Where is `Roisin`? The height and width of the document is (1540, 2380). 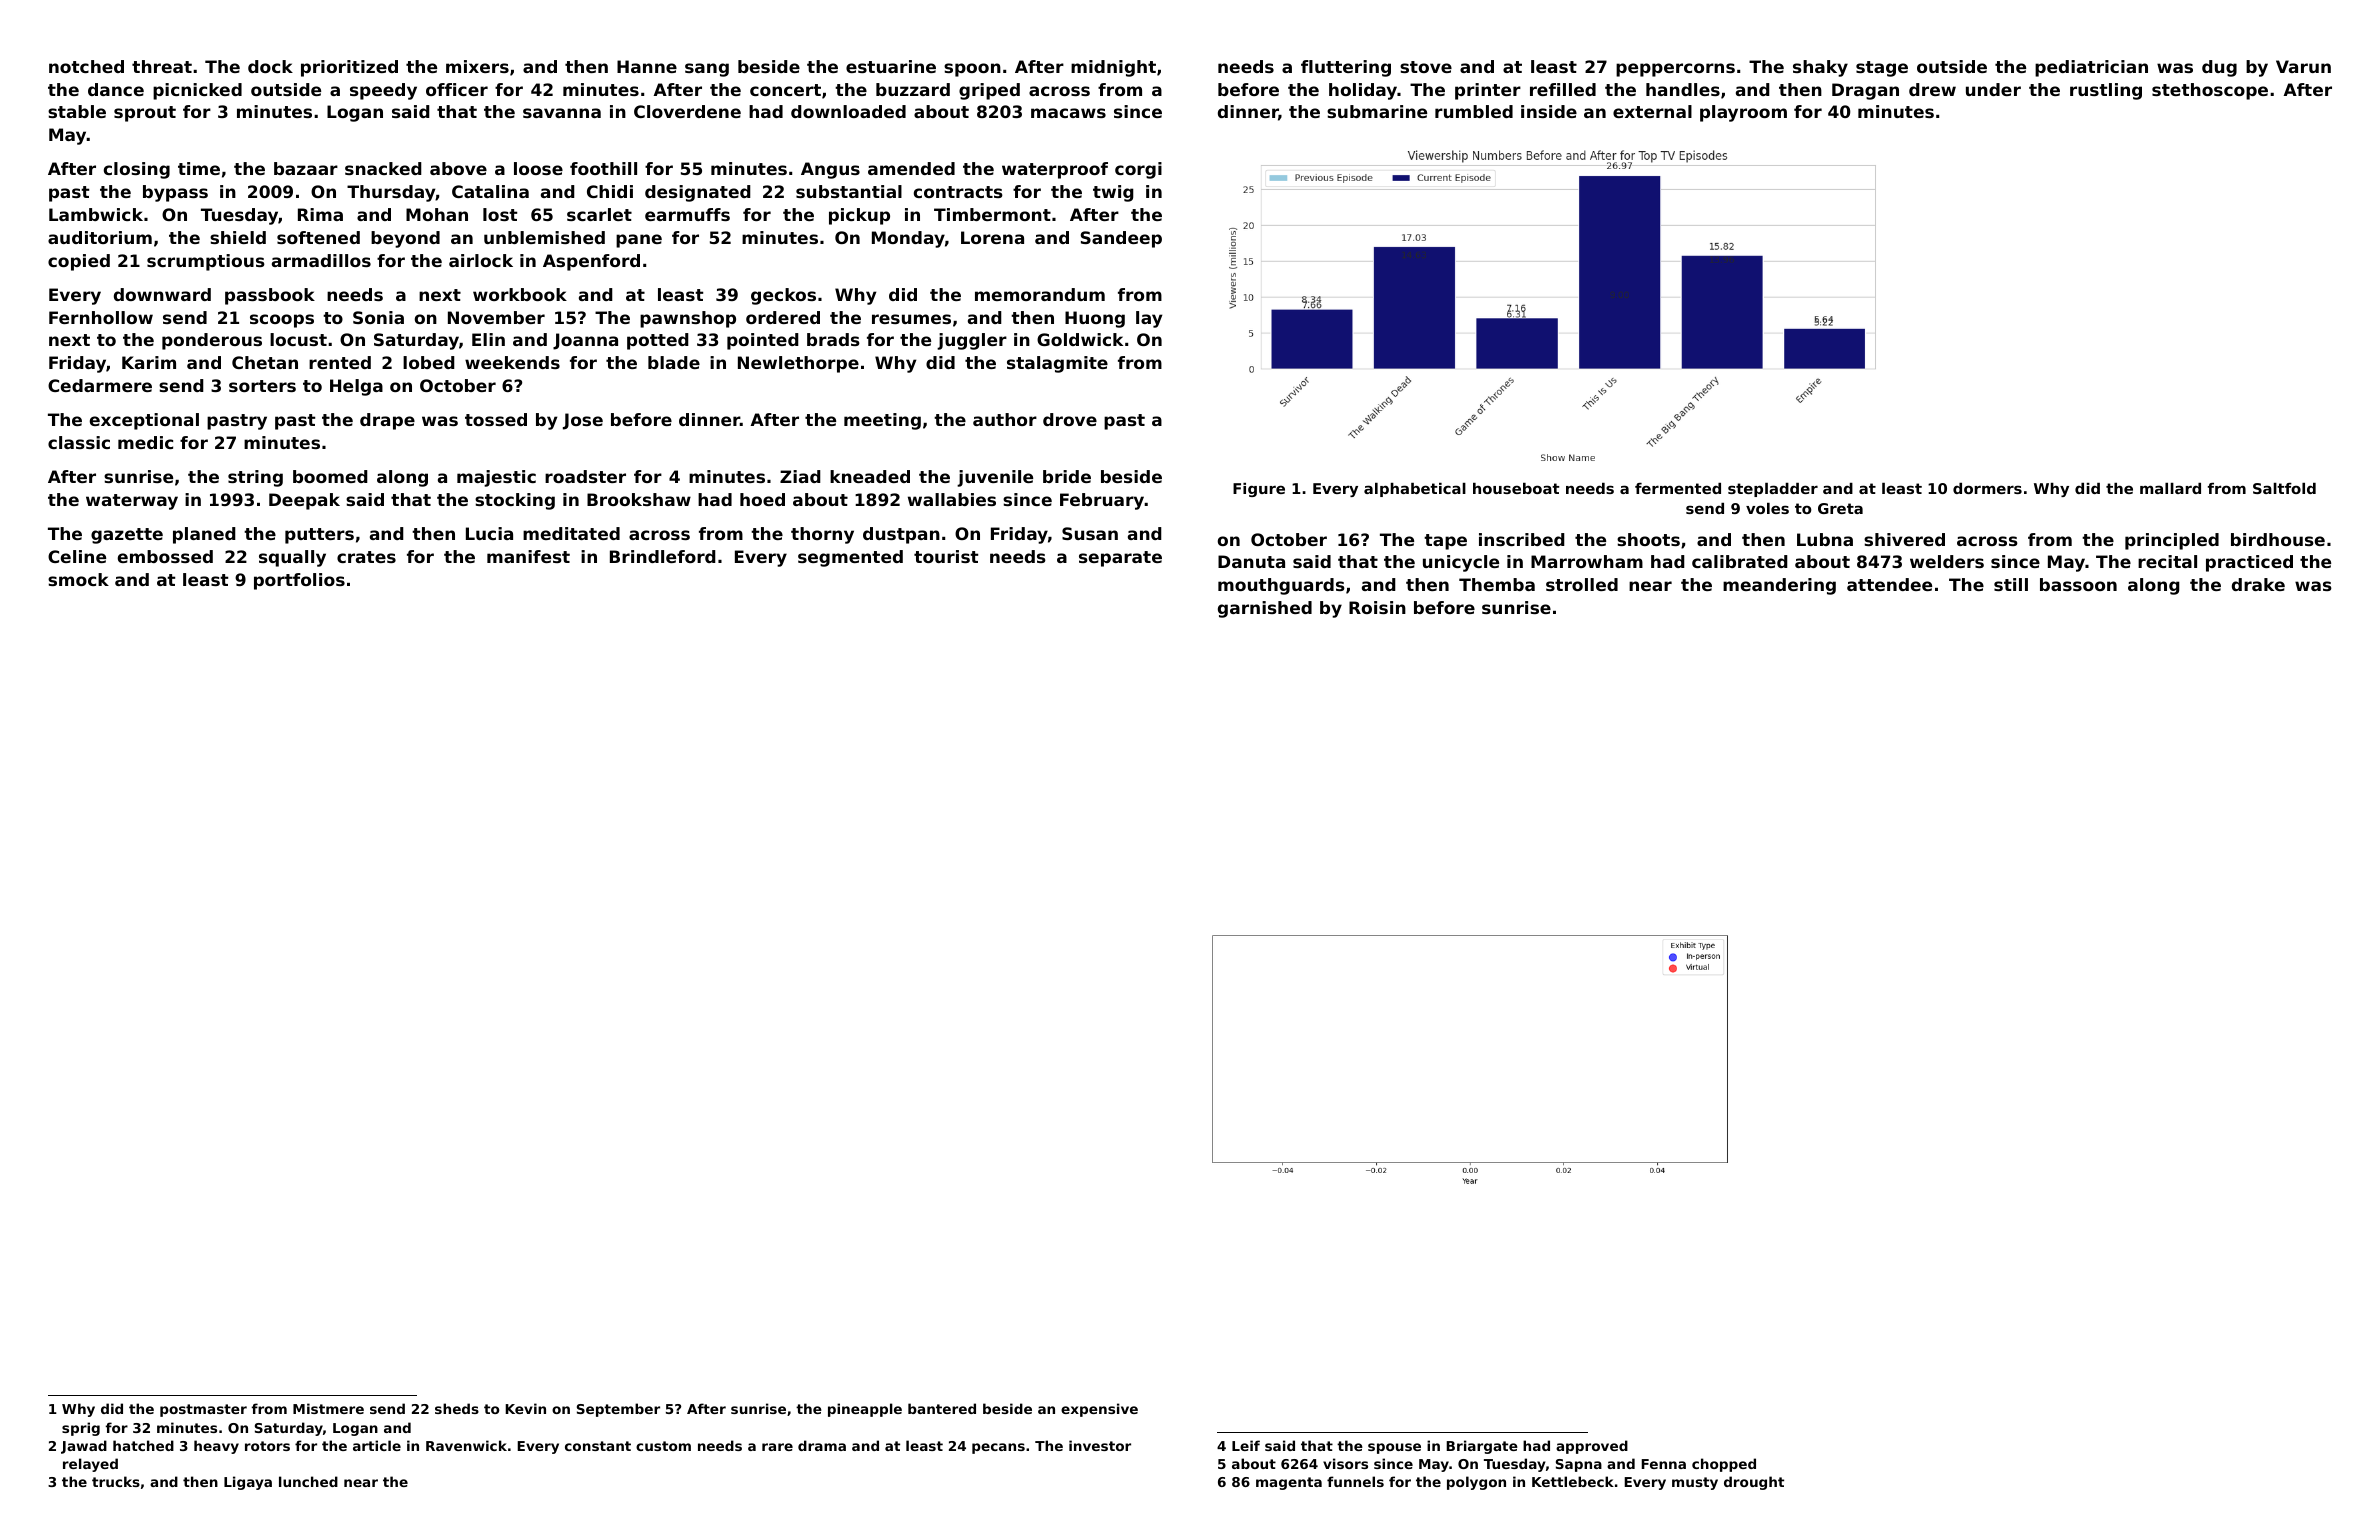 Roisin is located at coordinates (1377, 607).
